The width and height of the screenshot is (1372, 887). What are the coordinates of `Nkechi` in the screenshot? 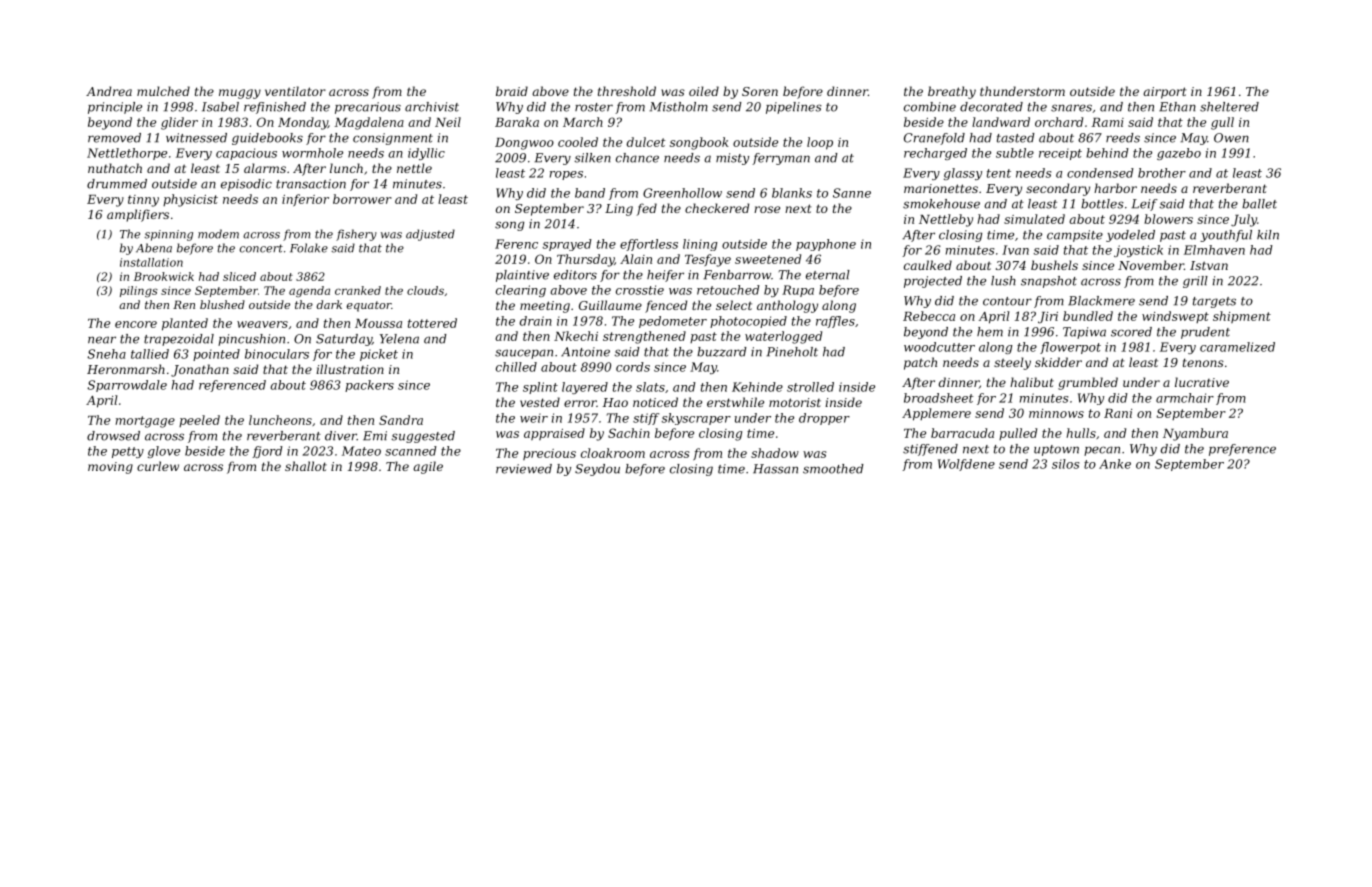 It's located at (576, 336).
